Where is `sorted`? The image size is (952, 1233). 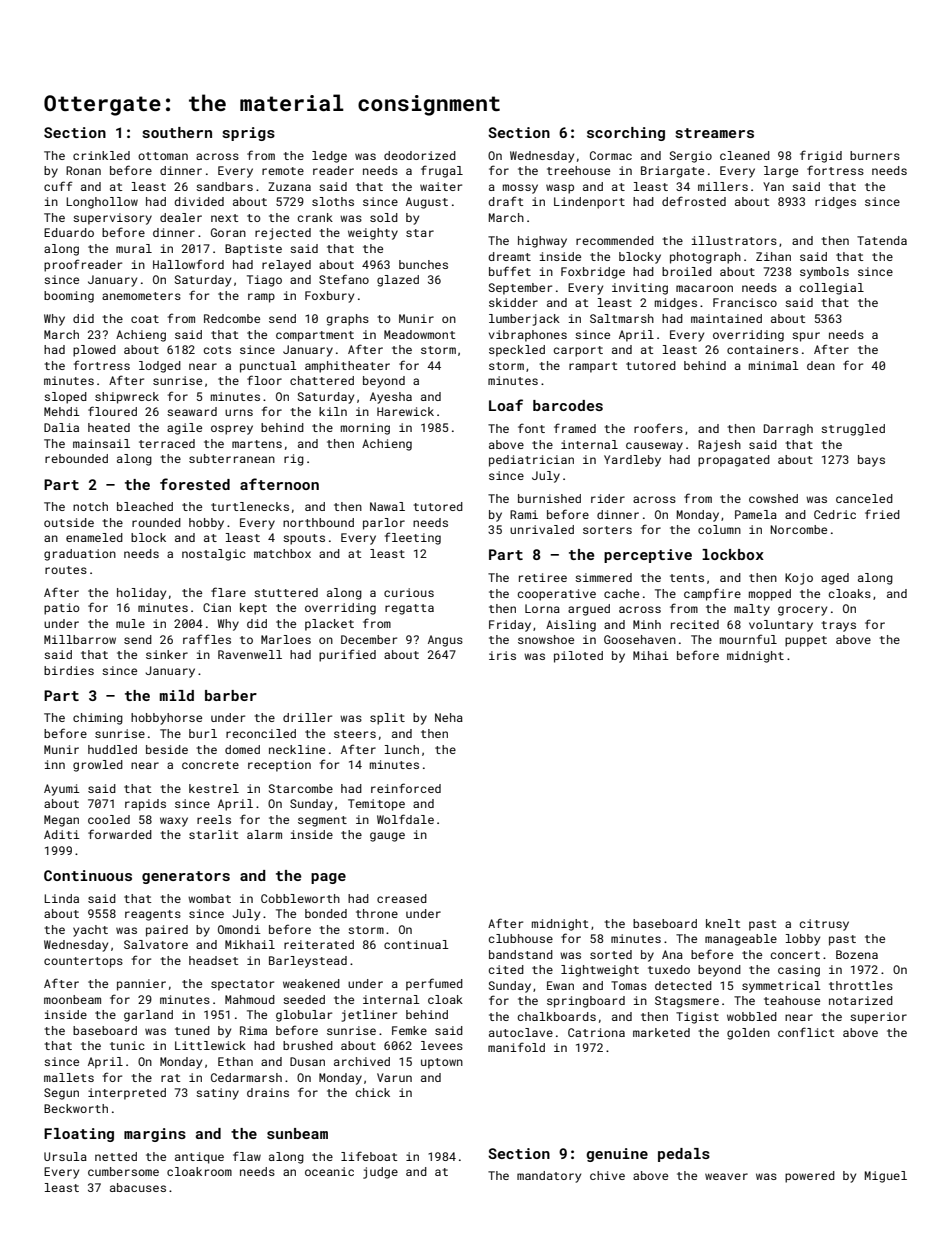 sorted is located at coordinates (611, 954).
